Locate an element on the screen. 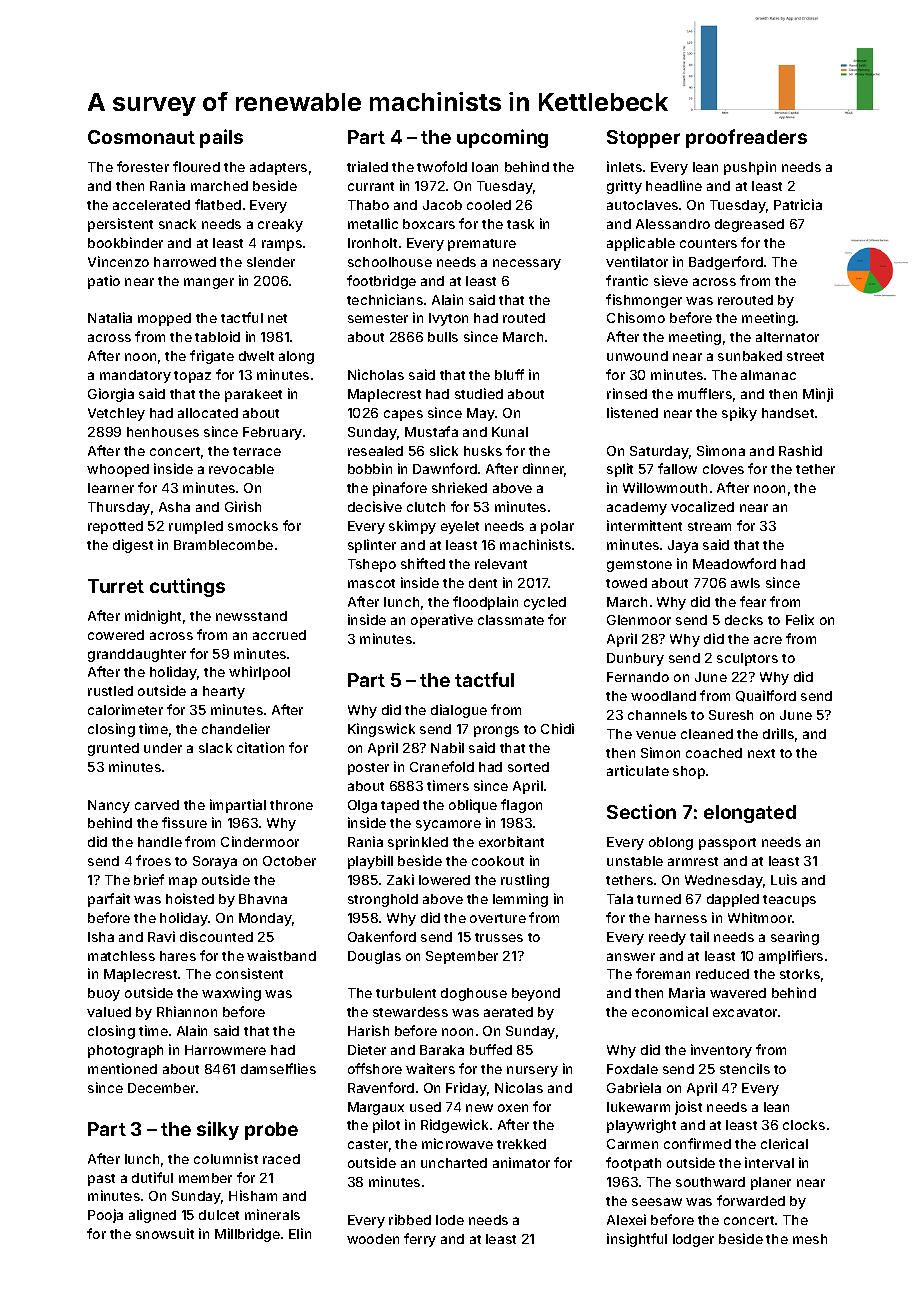 The height and width of the screenshot is (1308, 924). trialed is located at coordinates (367, 166).
